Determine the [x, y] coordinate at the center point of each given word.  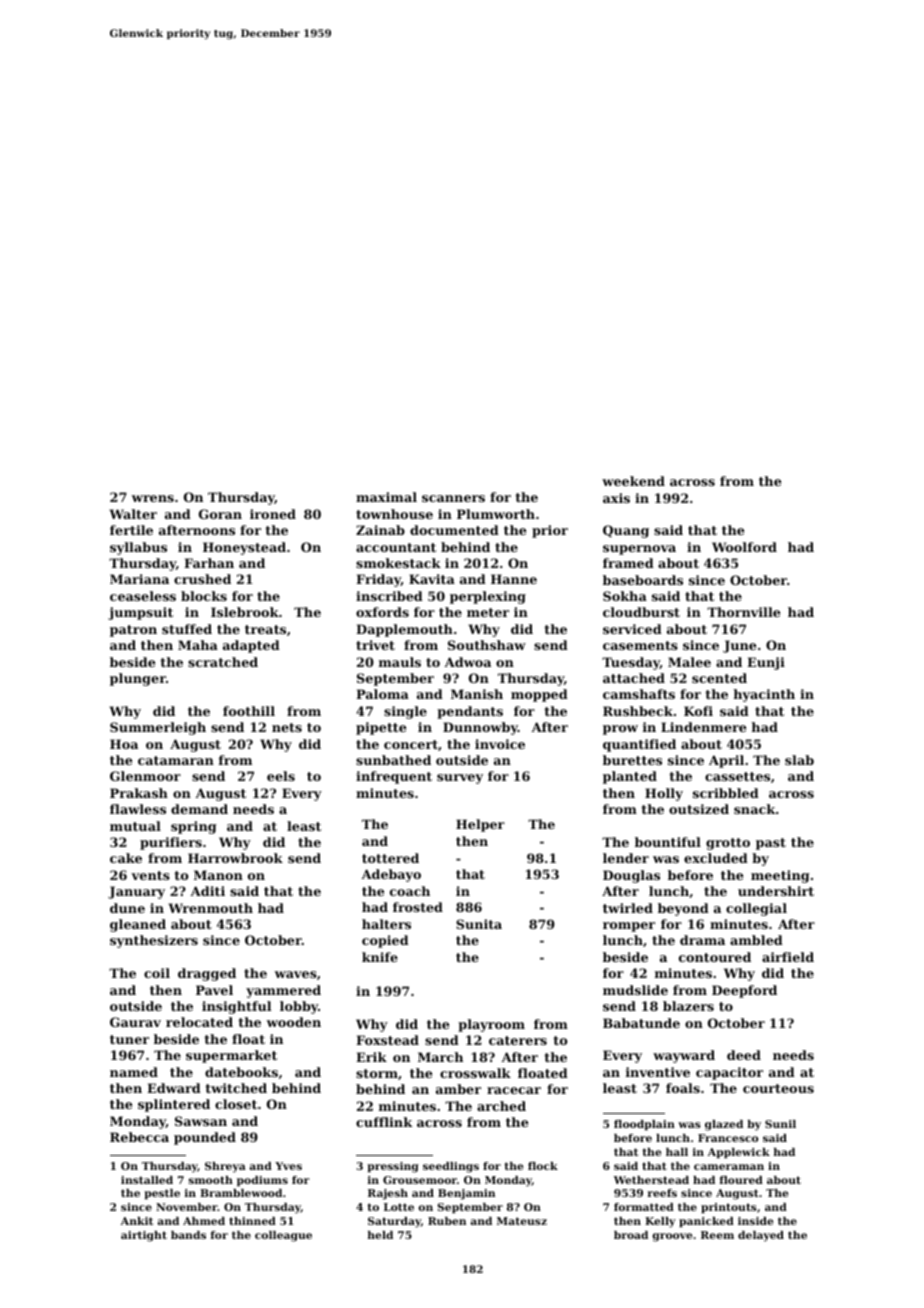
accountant [396, 547]
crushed [202, 579]
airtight [144, 1236]
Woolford [744, 547]
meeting [780, 876]
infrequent [394, 777]
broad [631, 1235]
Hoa [124, 744]
